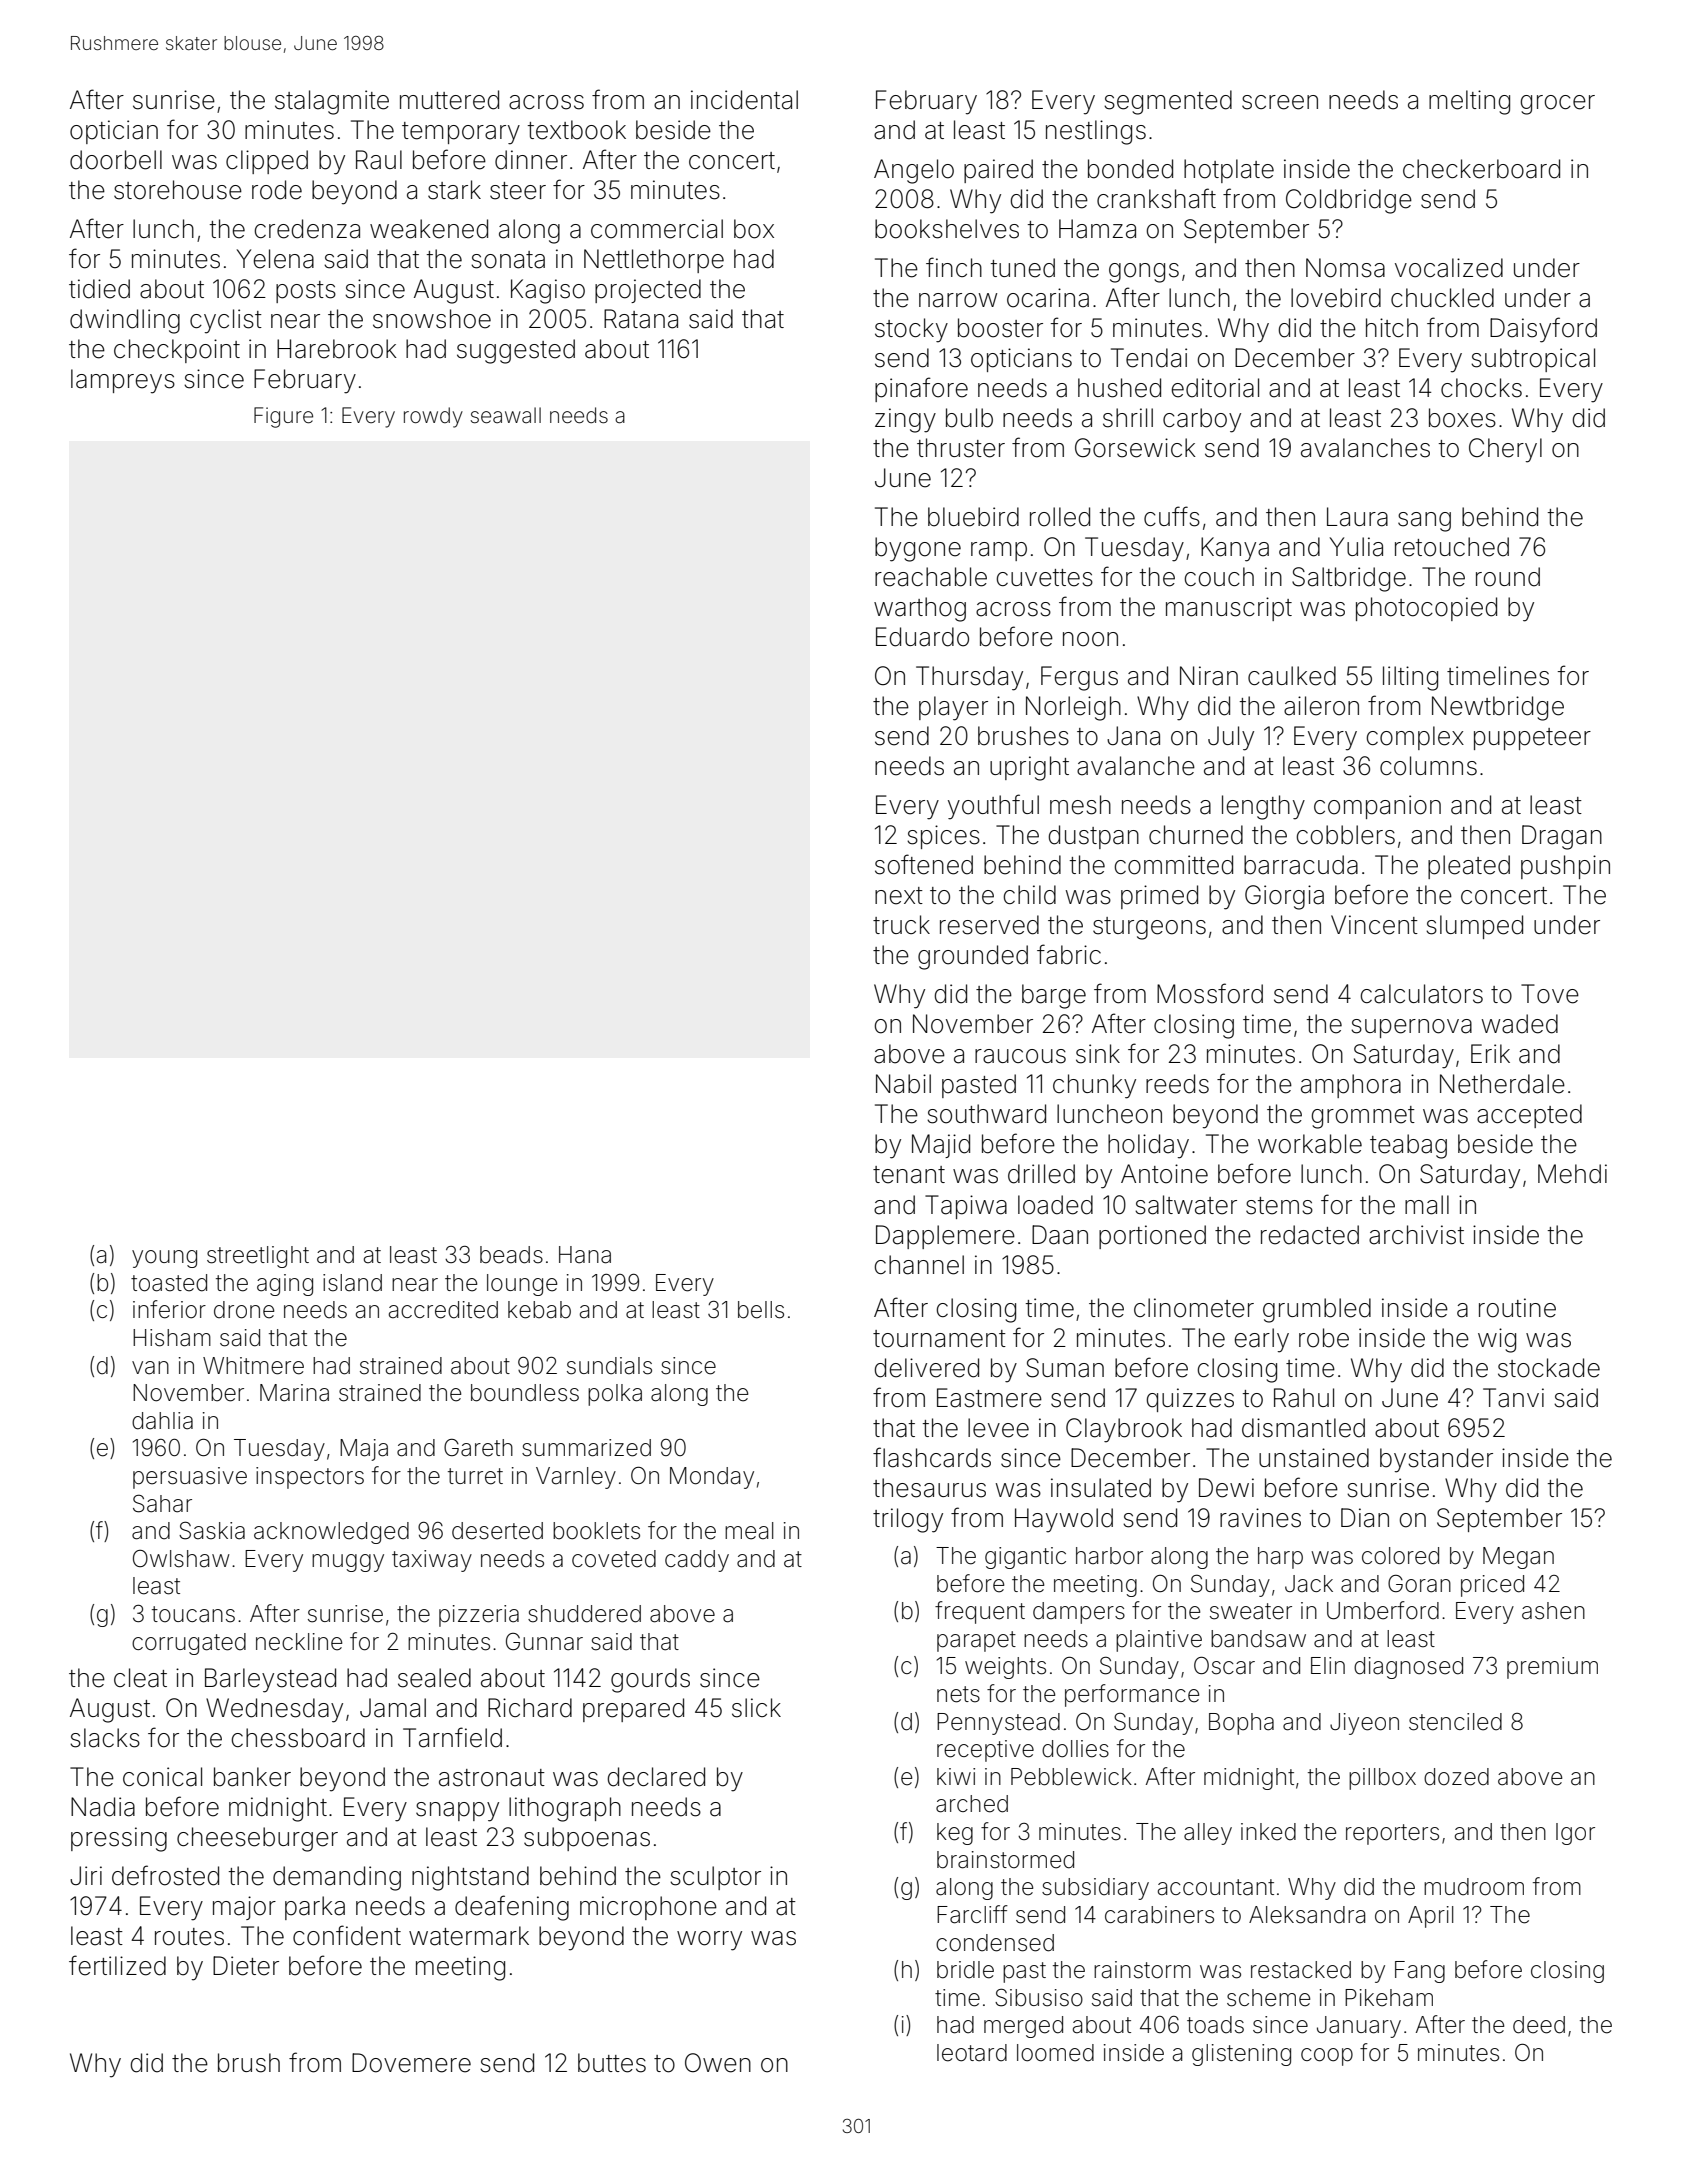 Image resolution: width=1683 pixels, height=2178 pixels. Describe the element at coordinates (1055, 1205) in the screenshot. I see `loaded` at that location.
